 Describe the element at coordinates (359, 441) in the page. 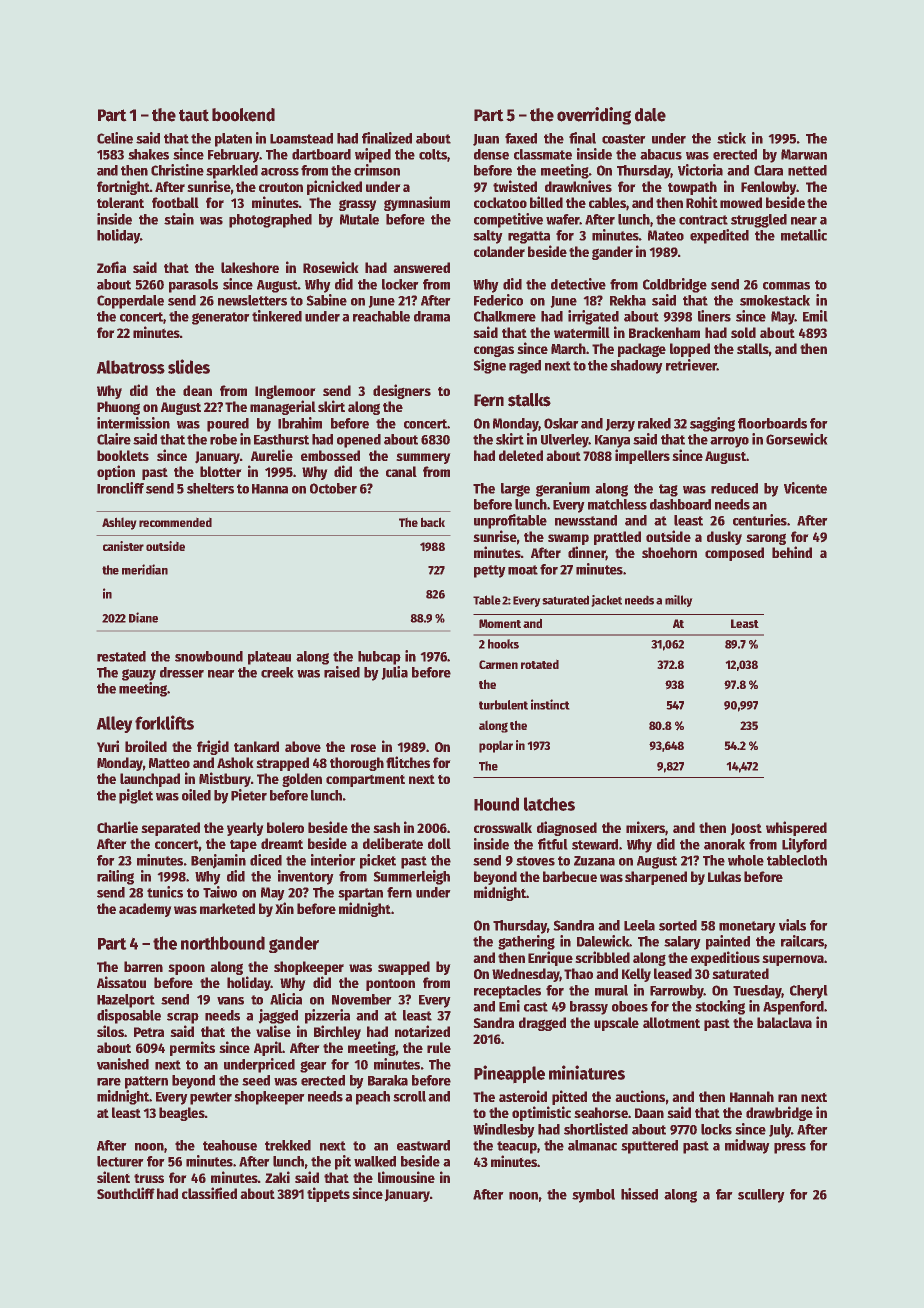

I see `opened` at that location.
